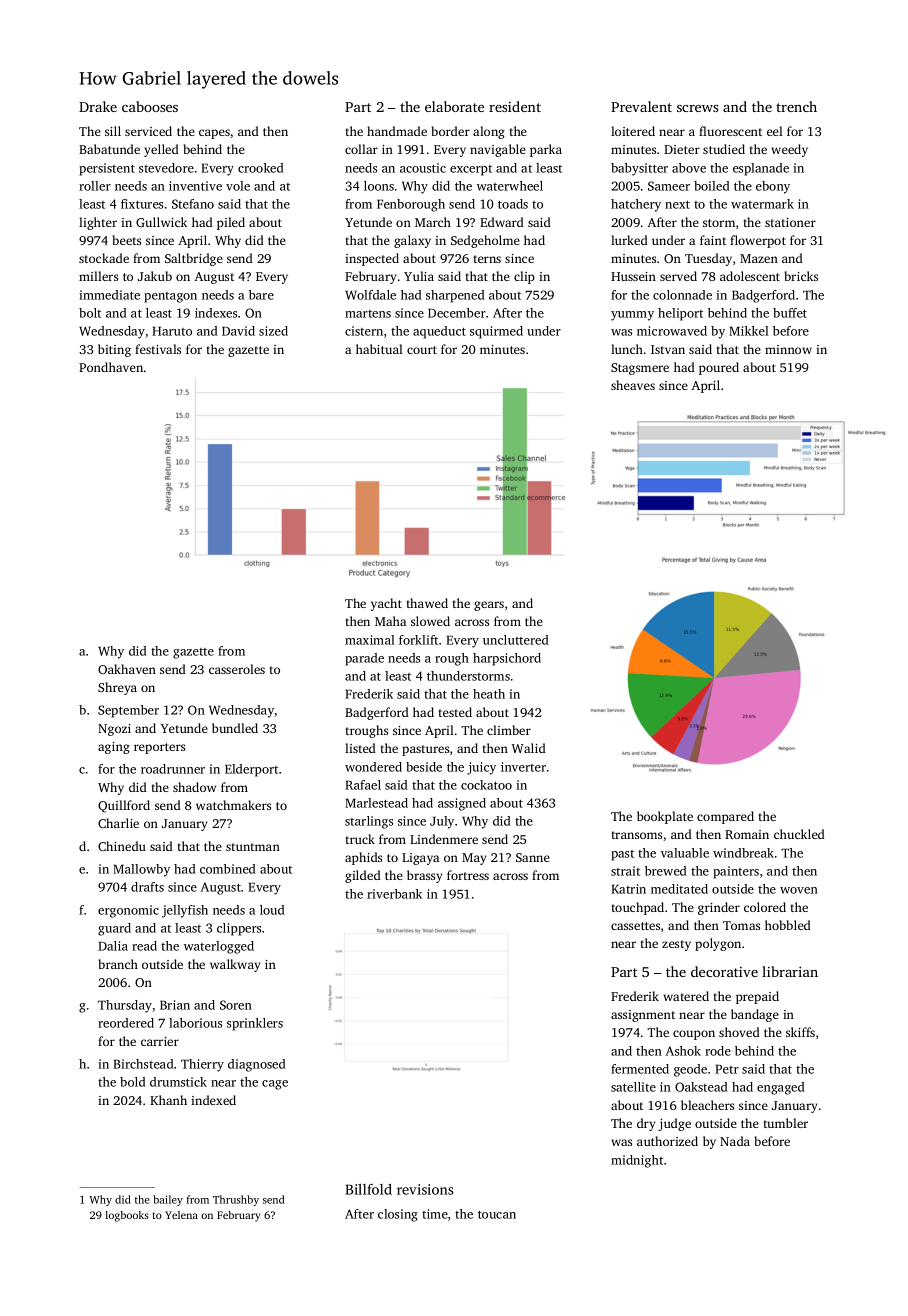 The width and height of the image is (908, 1316). What do you see at coordinates (422, 350) in the image?
I see `court` at bounding box center [422, 350].
